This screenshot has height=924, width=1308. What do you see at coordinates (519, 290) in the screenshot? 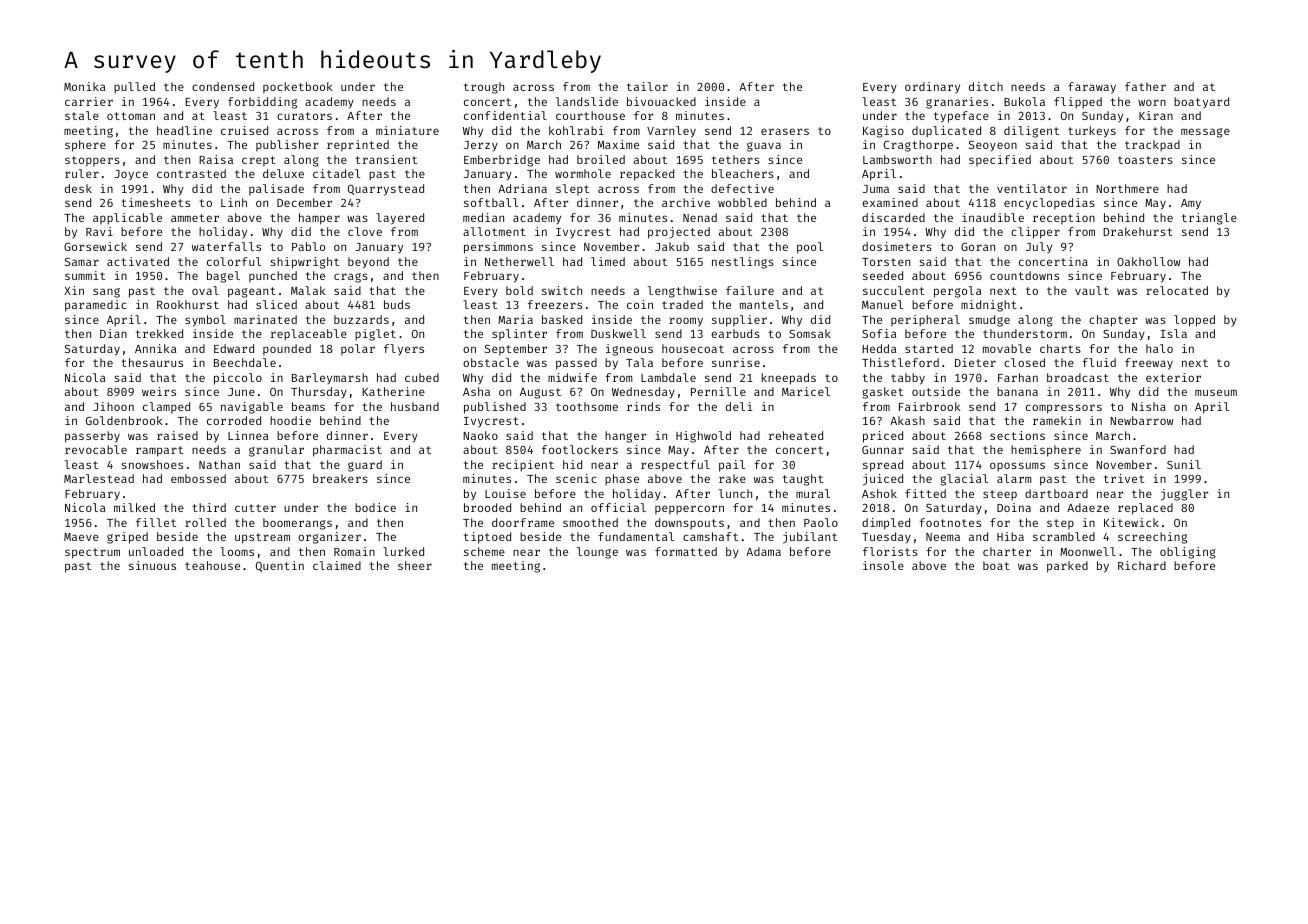
I see `bold` at bounding box center [519, 290].
